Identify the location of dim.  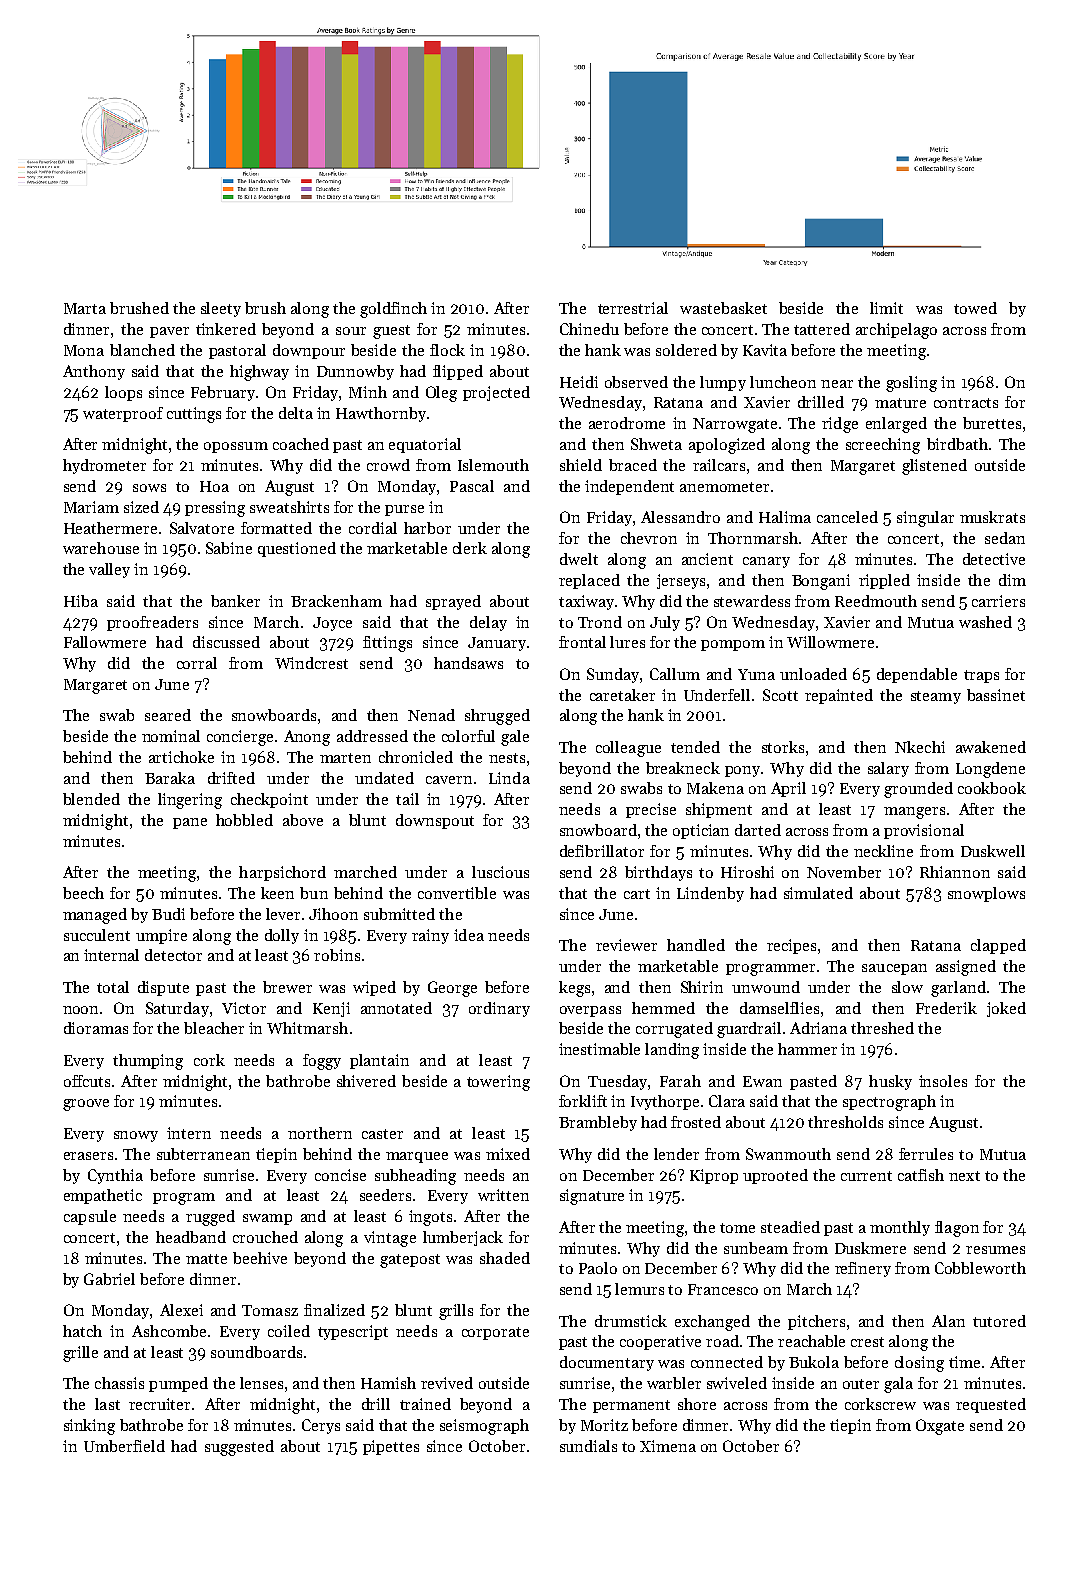
(1012, 580).
